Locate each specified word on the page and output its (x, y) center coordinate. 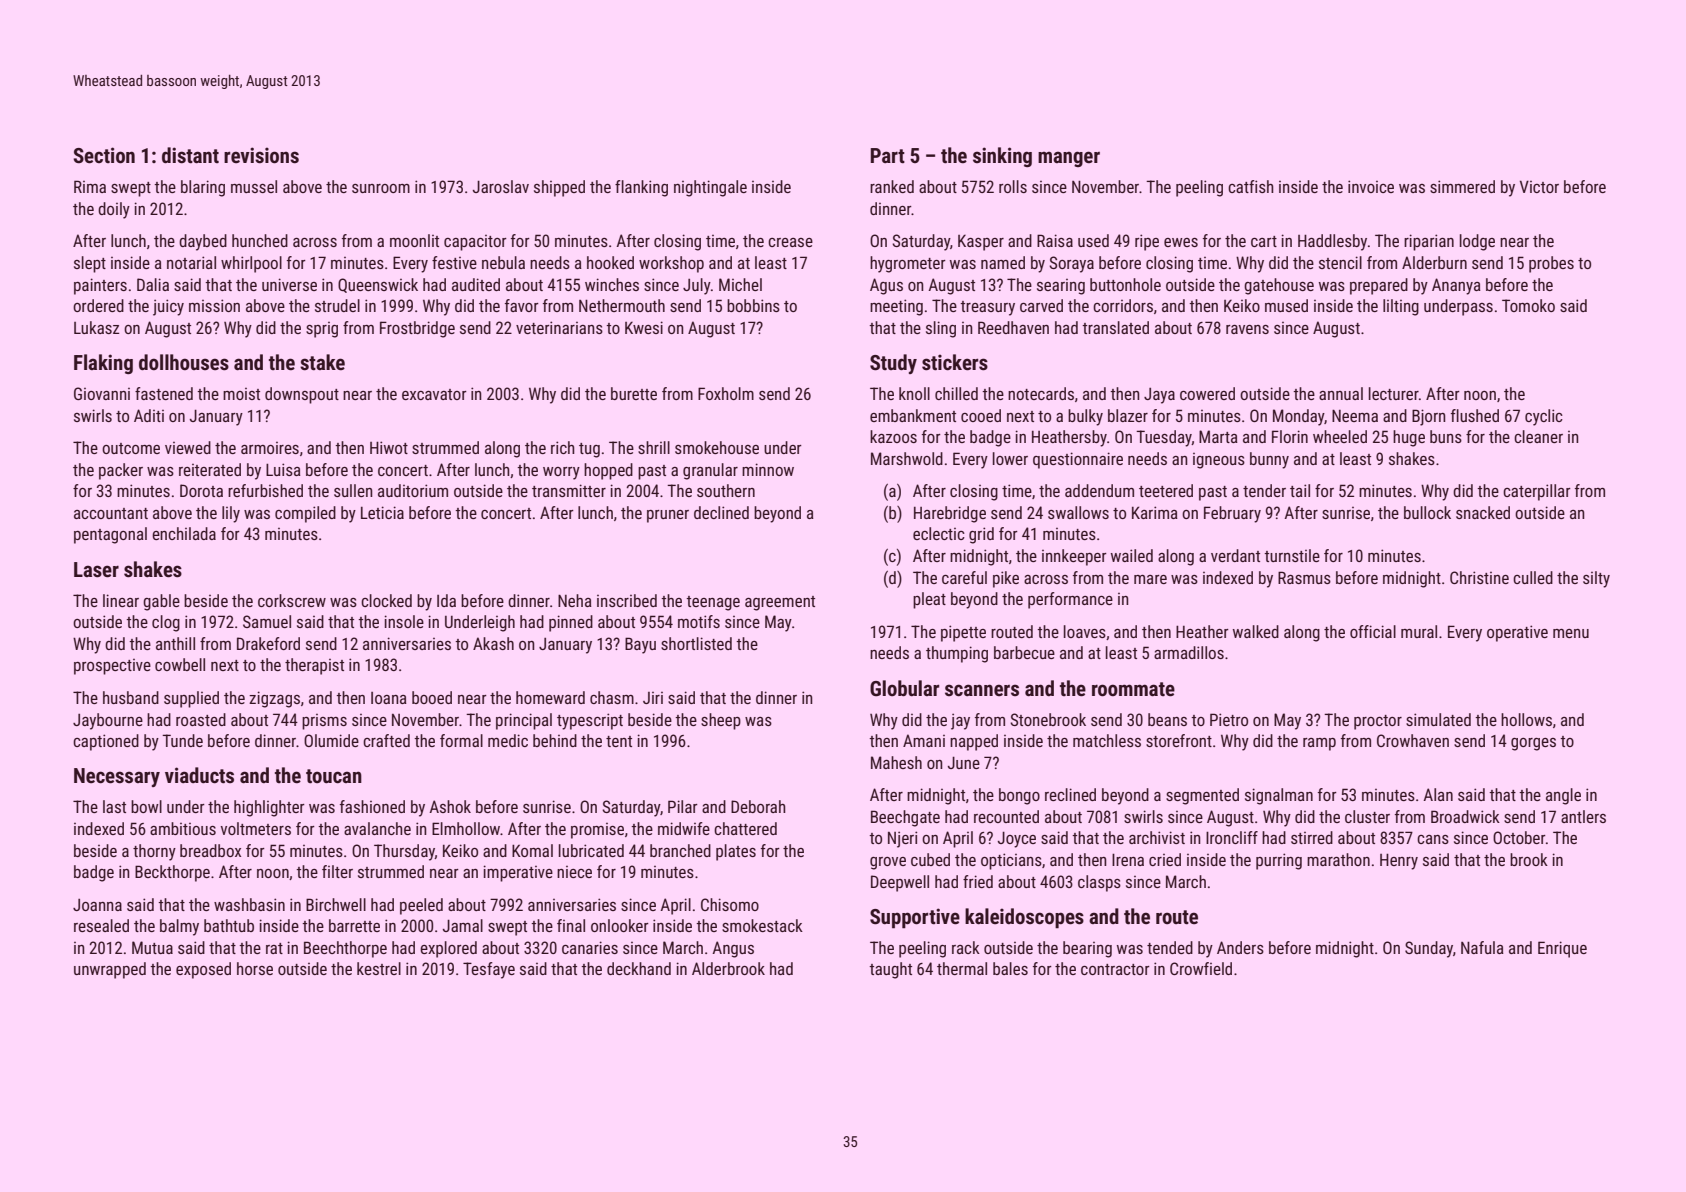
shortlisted (696, 643)
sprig (322, 330)
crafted (386, 740)
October (1519, 837)
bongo (1019, 796)
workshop (671, 264)
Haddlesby (1332, 242)
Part (888, 155)
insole (404, 621)
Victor (1539, 186)
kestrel (379, 968)
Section (104, 155)
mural (1419, 631)
